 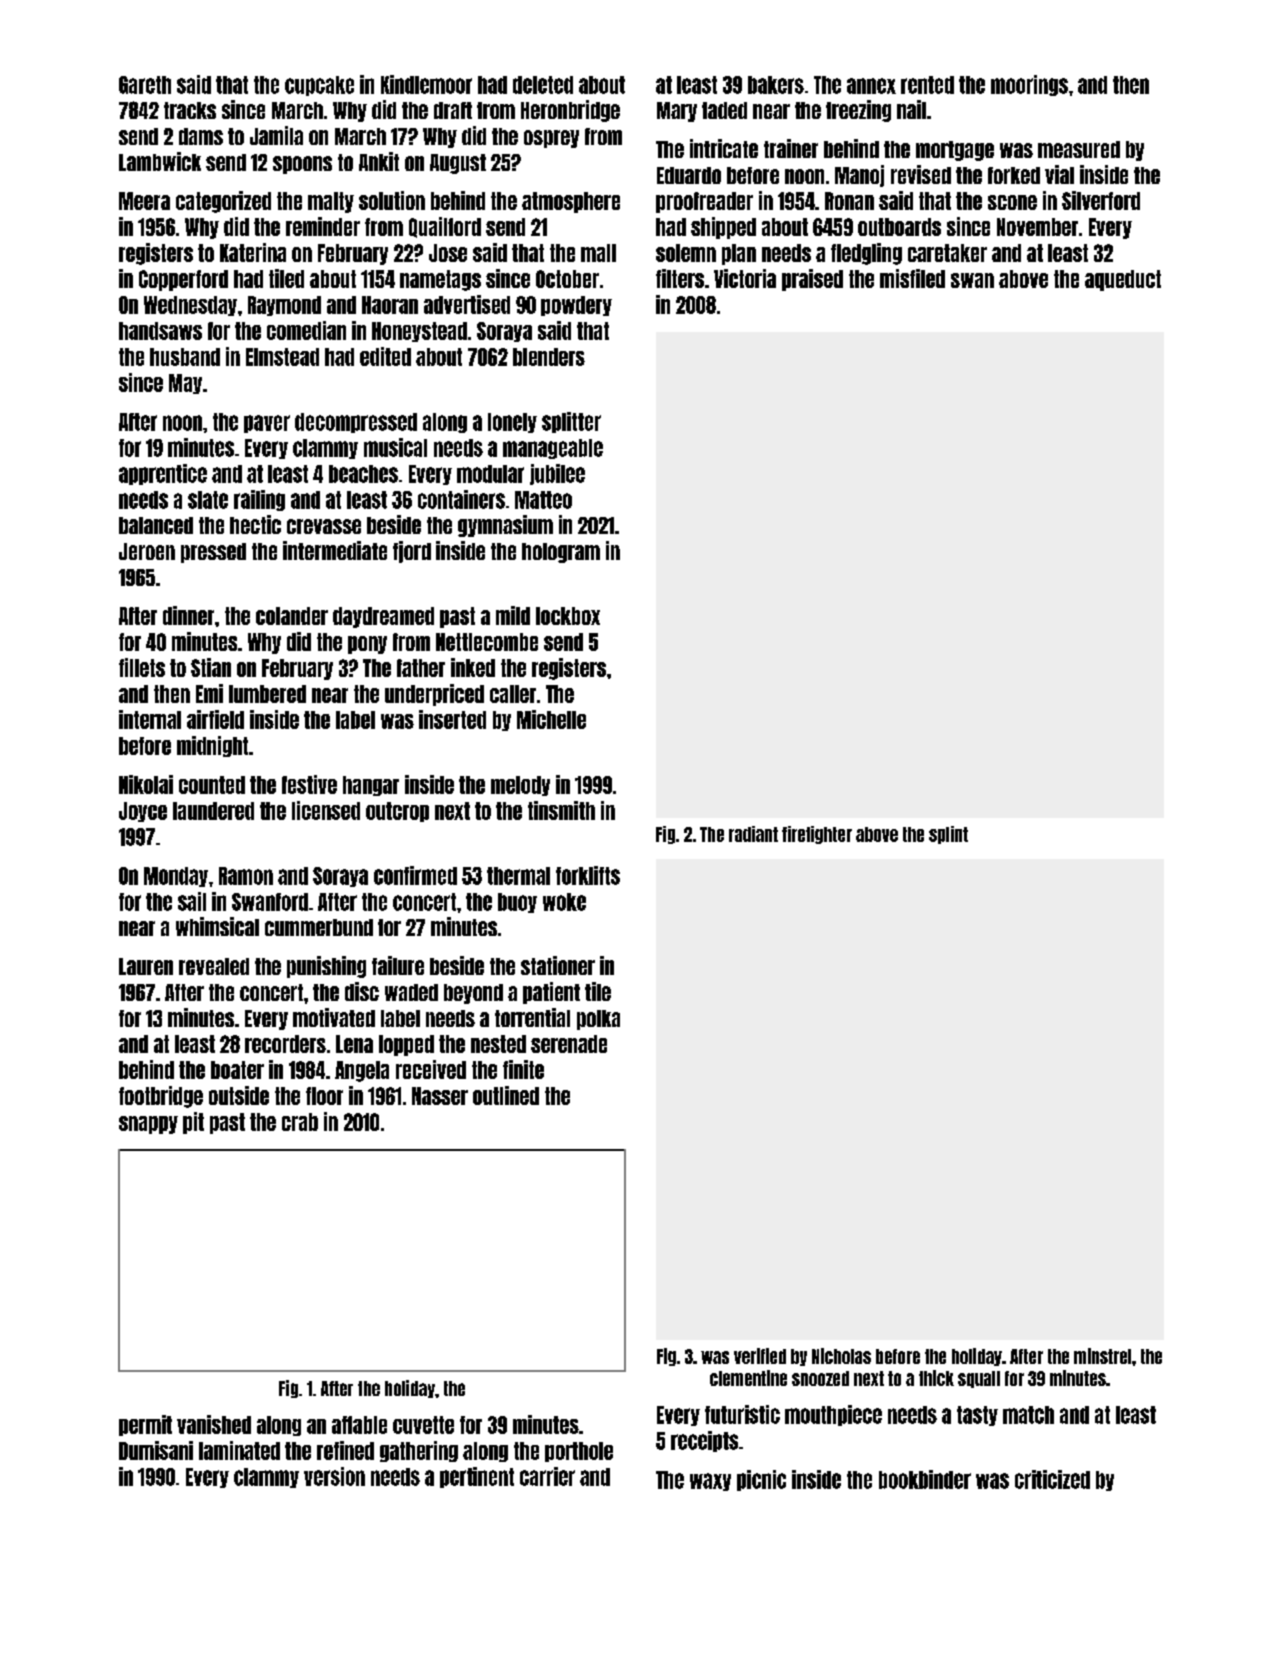 What do you see at coordinates (292, 616) in the page?
I see `colander` at bounding box center [292, 616].
